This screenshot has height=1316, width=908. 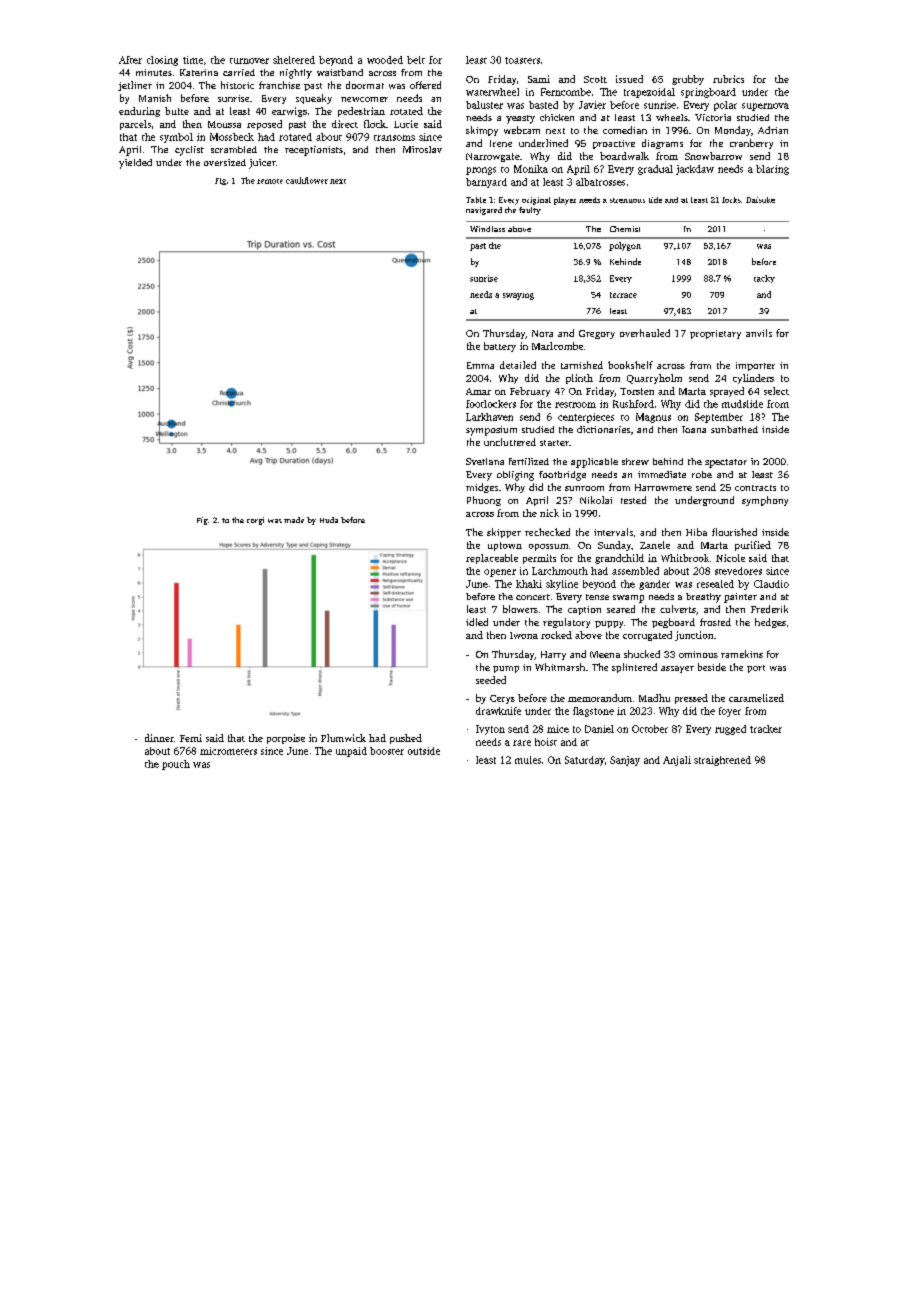 I want to click on tide, so click(x=655, y=200).
